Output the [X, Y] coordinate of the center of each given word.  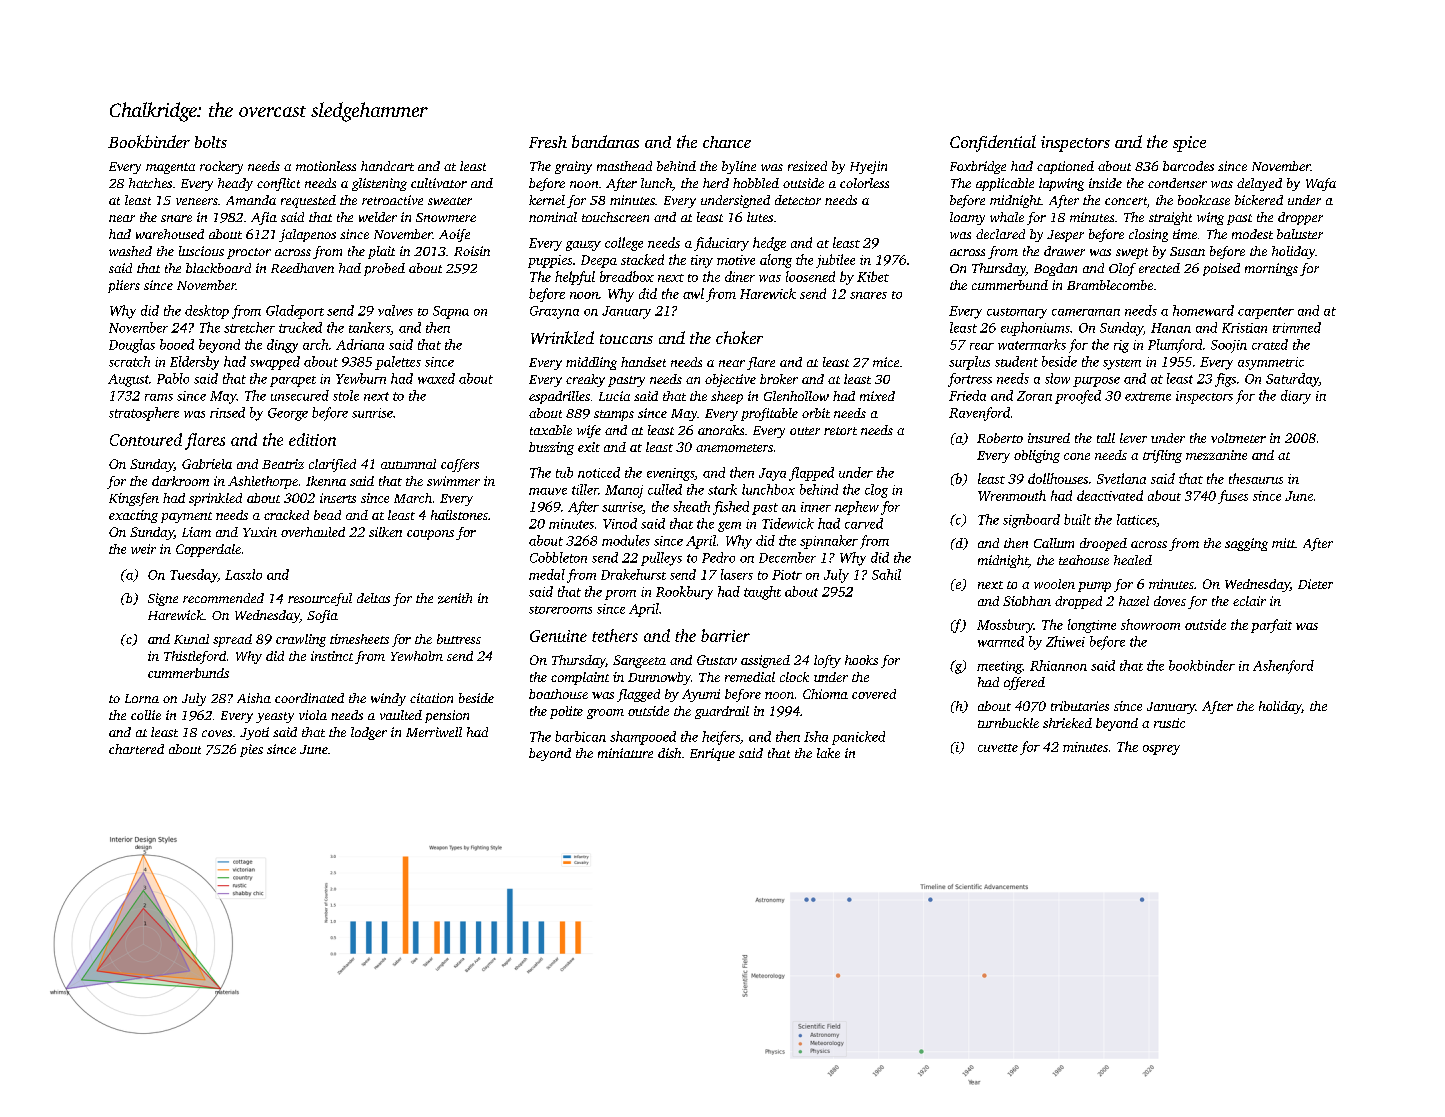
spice [1189, 144]
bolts [211, 142]
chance [727, 142]
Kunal [191, 639]
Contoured [146, 439]
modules [626, 540]
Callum [1054, 543]
